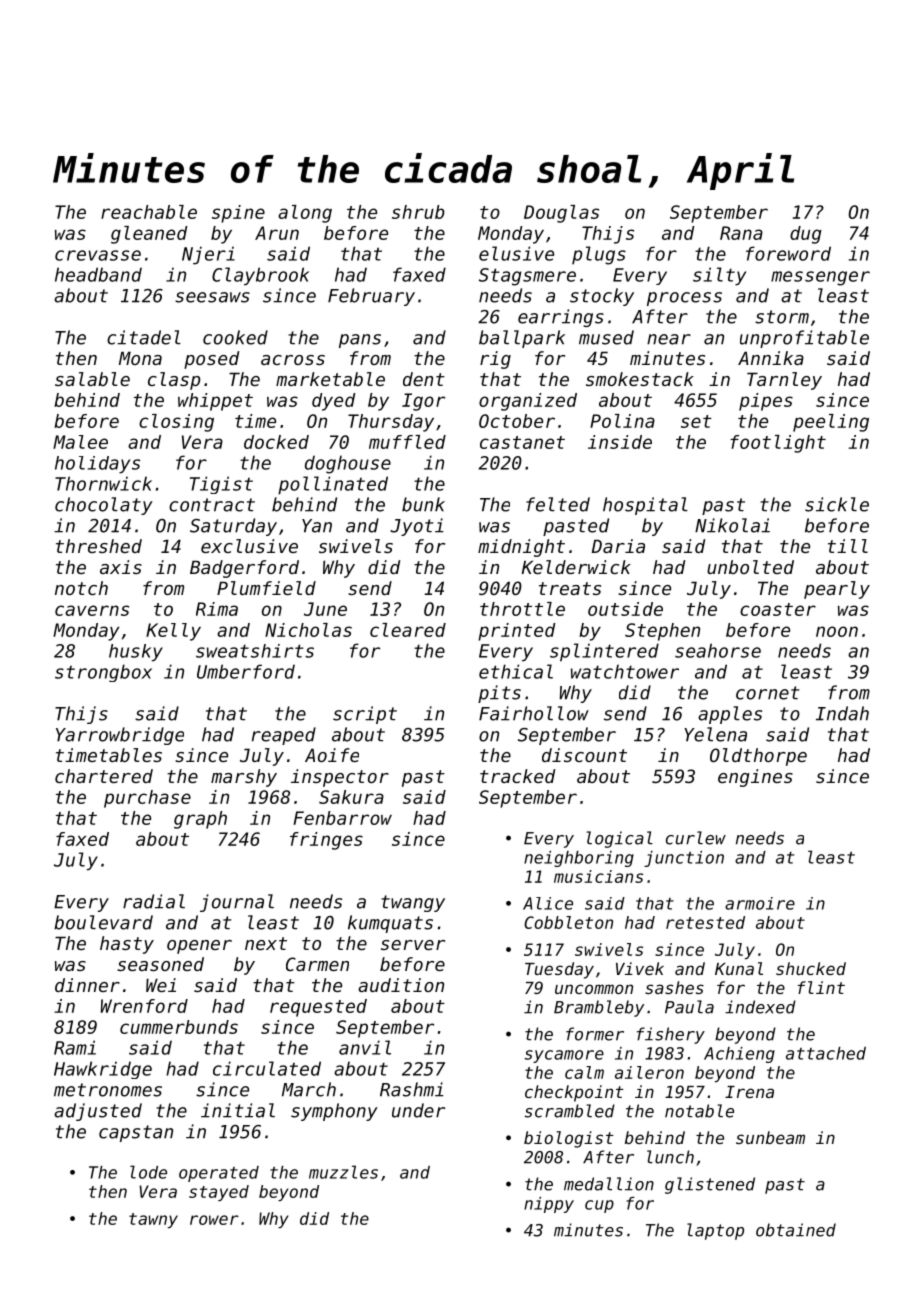 Image resolution: width=924 pixels, height=1311 pixels. I want to click on shucked, so click(811, 968).
